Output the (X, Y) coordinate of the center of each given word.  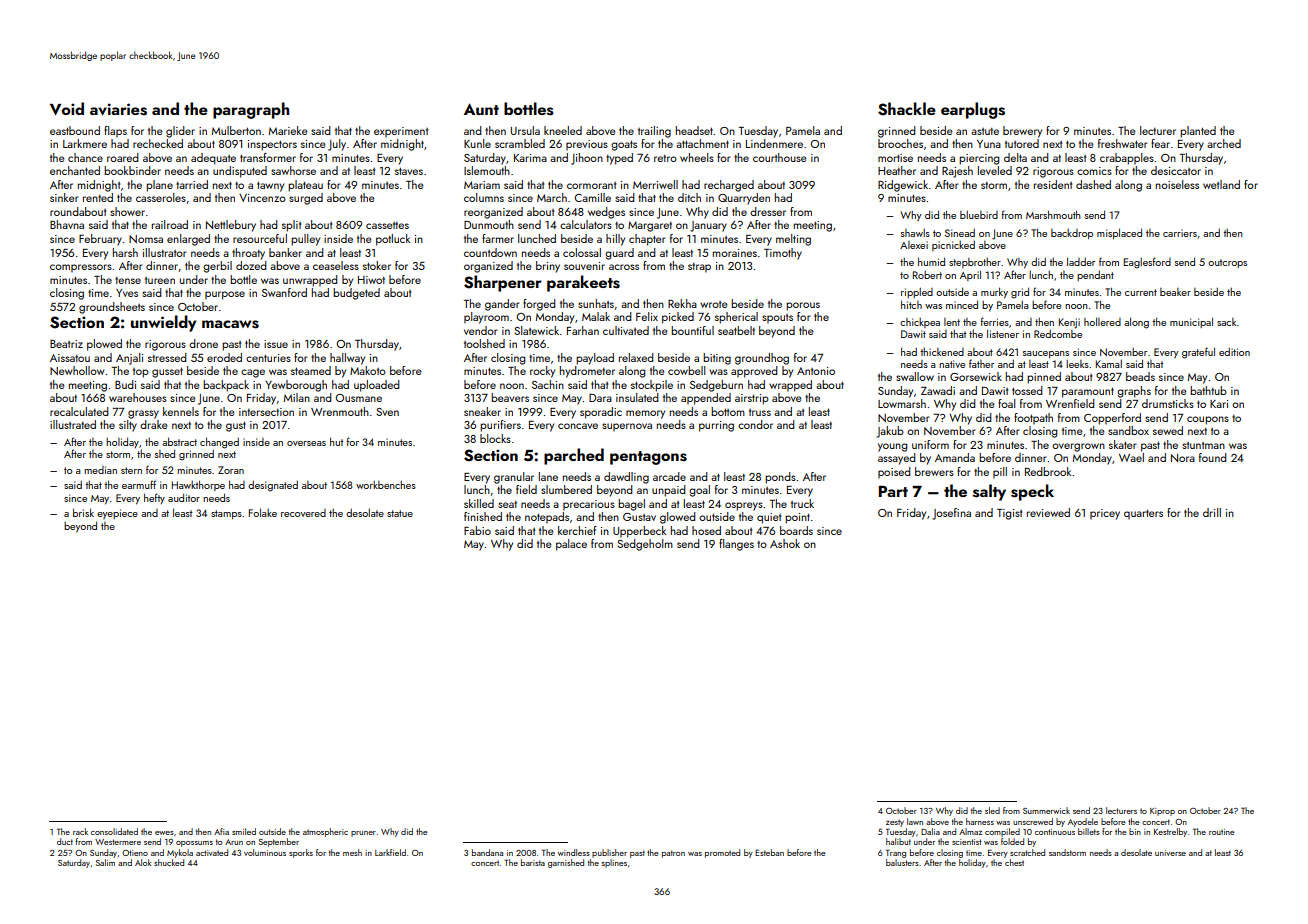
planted (1198, 132)
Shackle (907, 109)
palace (571, 545)
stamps (226, 514)
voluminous (265, 852)
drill (1212, 512)
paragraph (251, 110)
